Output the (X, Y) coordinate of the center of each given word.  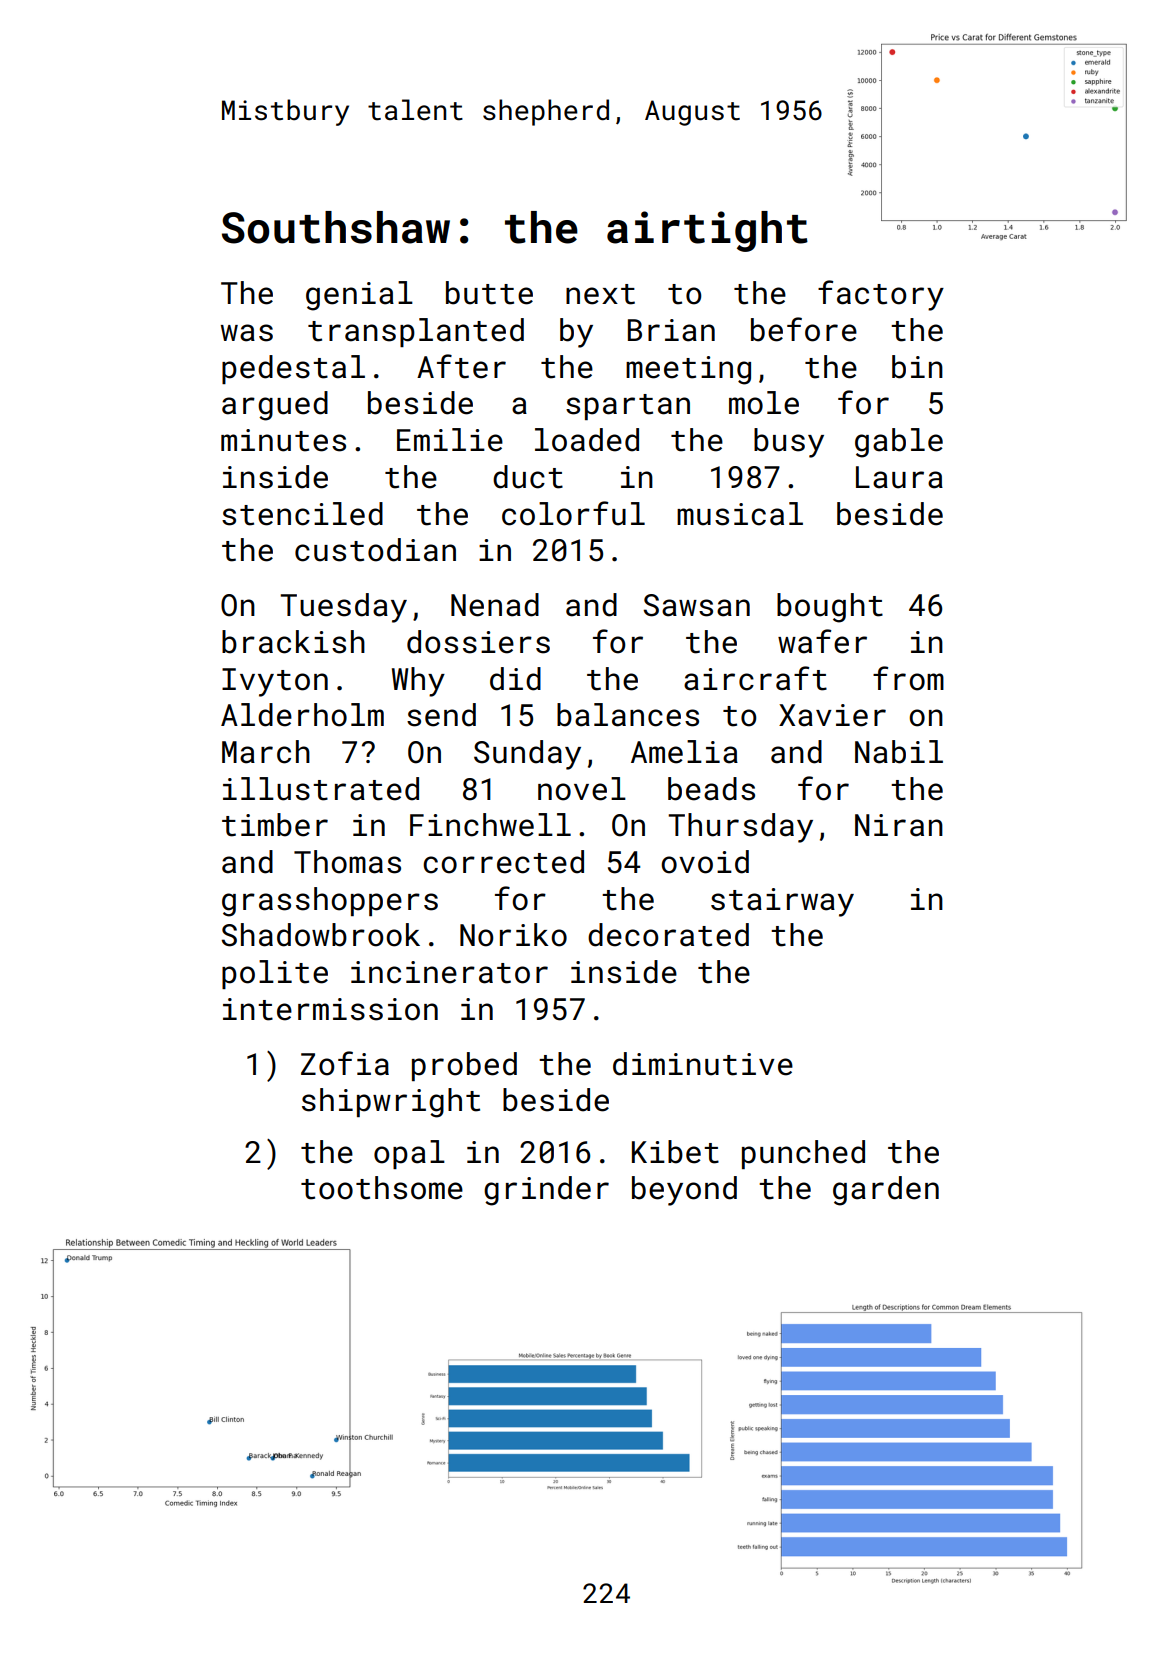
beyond (684, 1191)
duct (528, 477)
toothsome (382, 1188)
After (461, 366)
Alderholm (302, 715)
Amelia (684, 752)
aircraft (755, 678)
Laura (899, 477)
